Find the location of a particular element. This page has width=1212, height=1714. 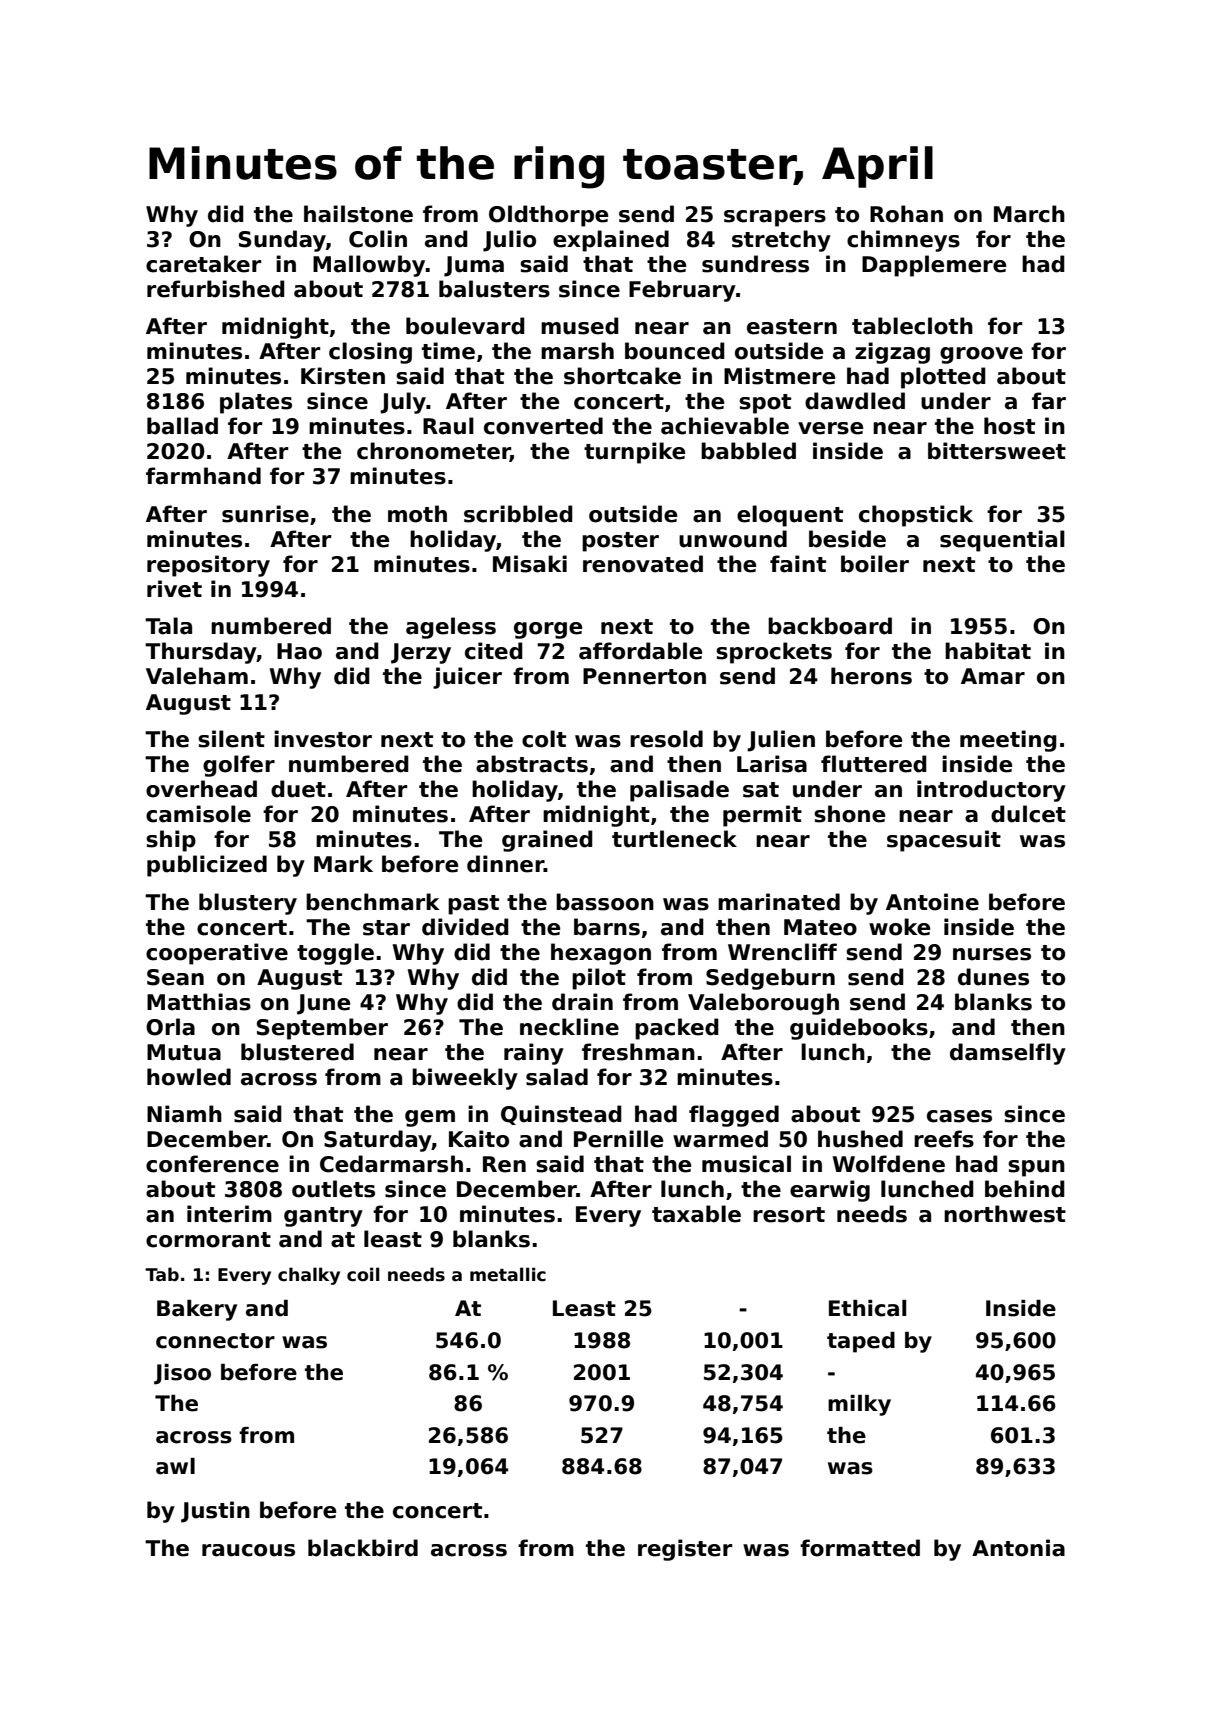

affordable is located at coordinates (640, 651).
